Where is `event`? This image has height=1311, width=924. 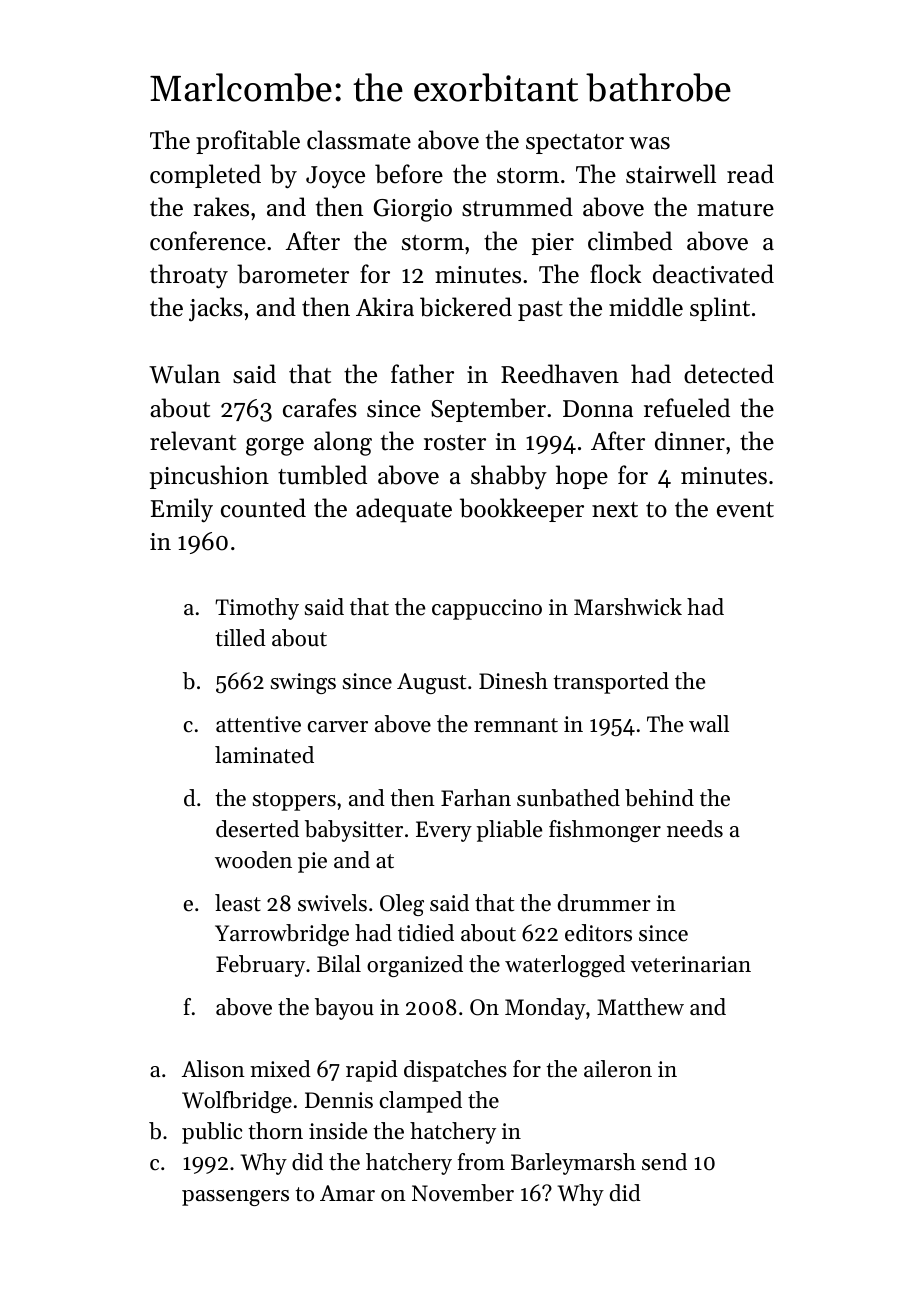 event is located at coordinates (745, 510).
